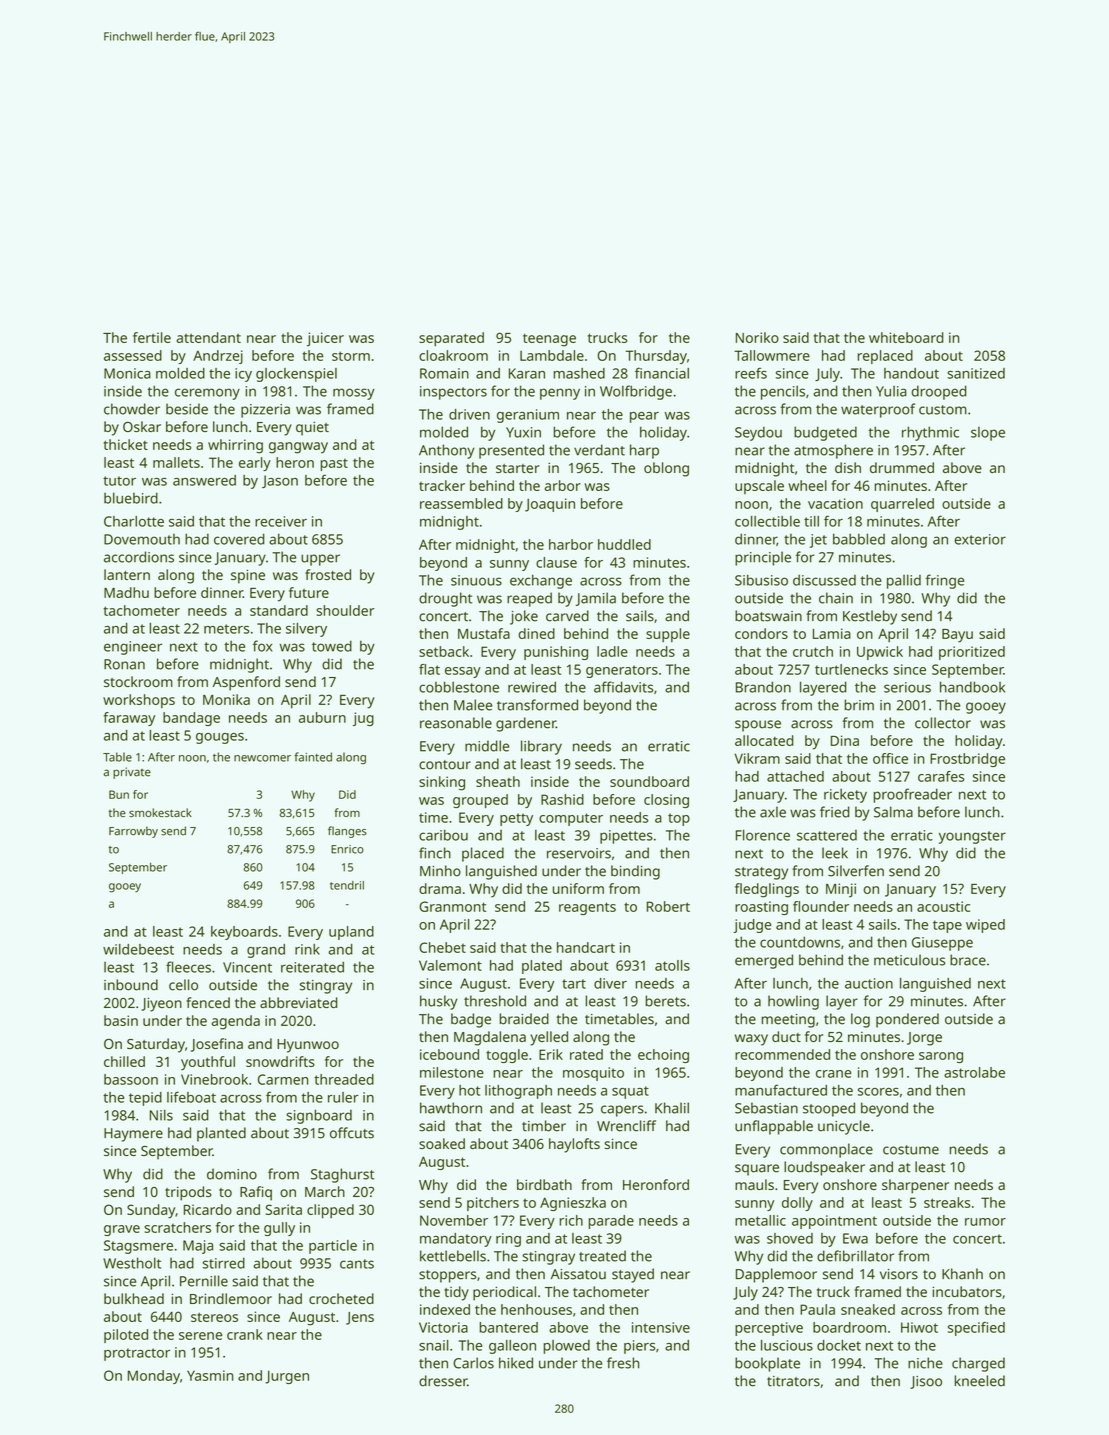 The width and height of the screenshot is (1109, 1435). What do you see at coordinates (133, 1135) in the screenshot?
I see `Haymere` at bounding box center [133, 1135].
